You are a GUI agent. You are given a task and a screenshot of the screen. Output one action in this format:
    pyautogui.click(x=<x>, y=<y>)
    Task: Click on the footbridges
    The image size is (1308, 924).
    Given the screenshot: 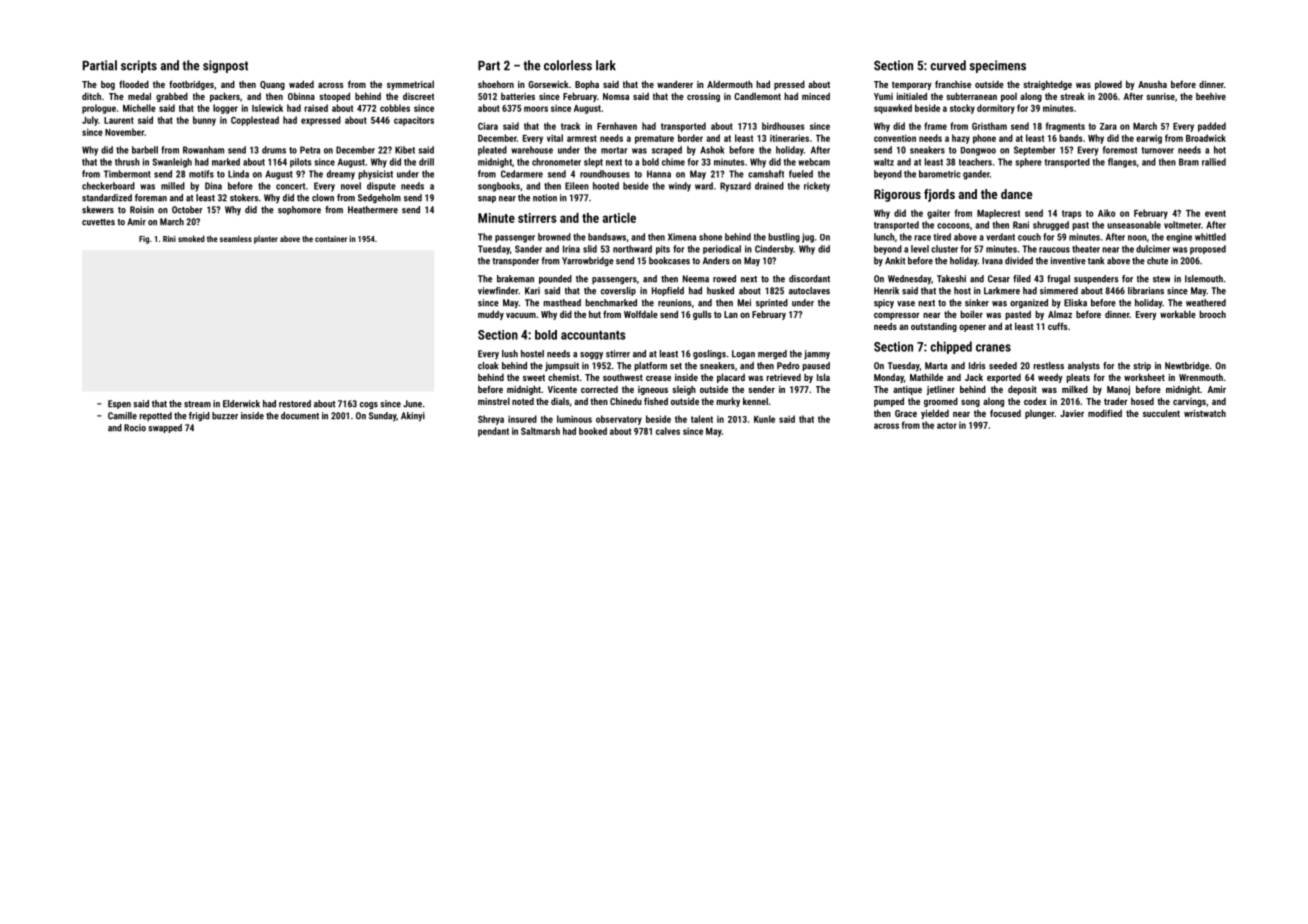 What is the action you would take?
    pyautogui.click(x=191, y=85)
